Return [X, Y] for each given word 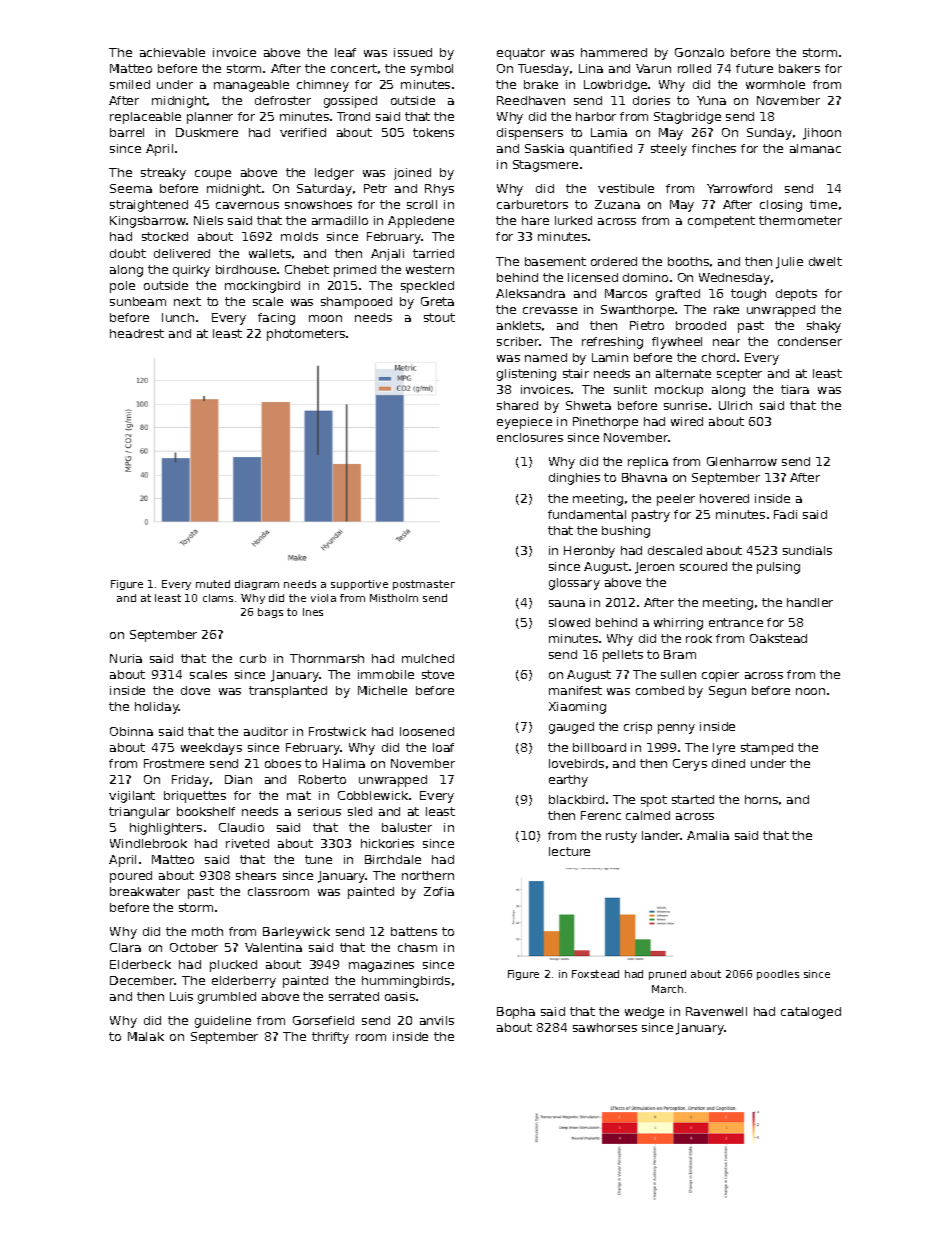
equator [521, 54]
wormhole [775, 84]
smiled [130, 84]
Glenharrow [742, 461]
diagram [257, 585]
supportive [359, 585]
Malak [146, 1036]
